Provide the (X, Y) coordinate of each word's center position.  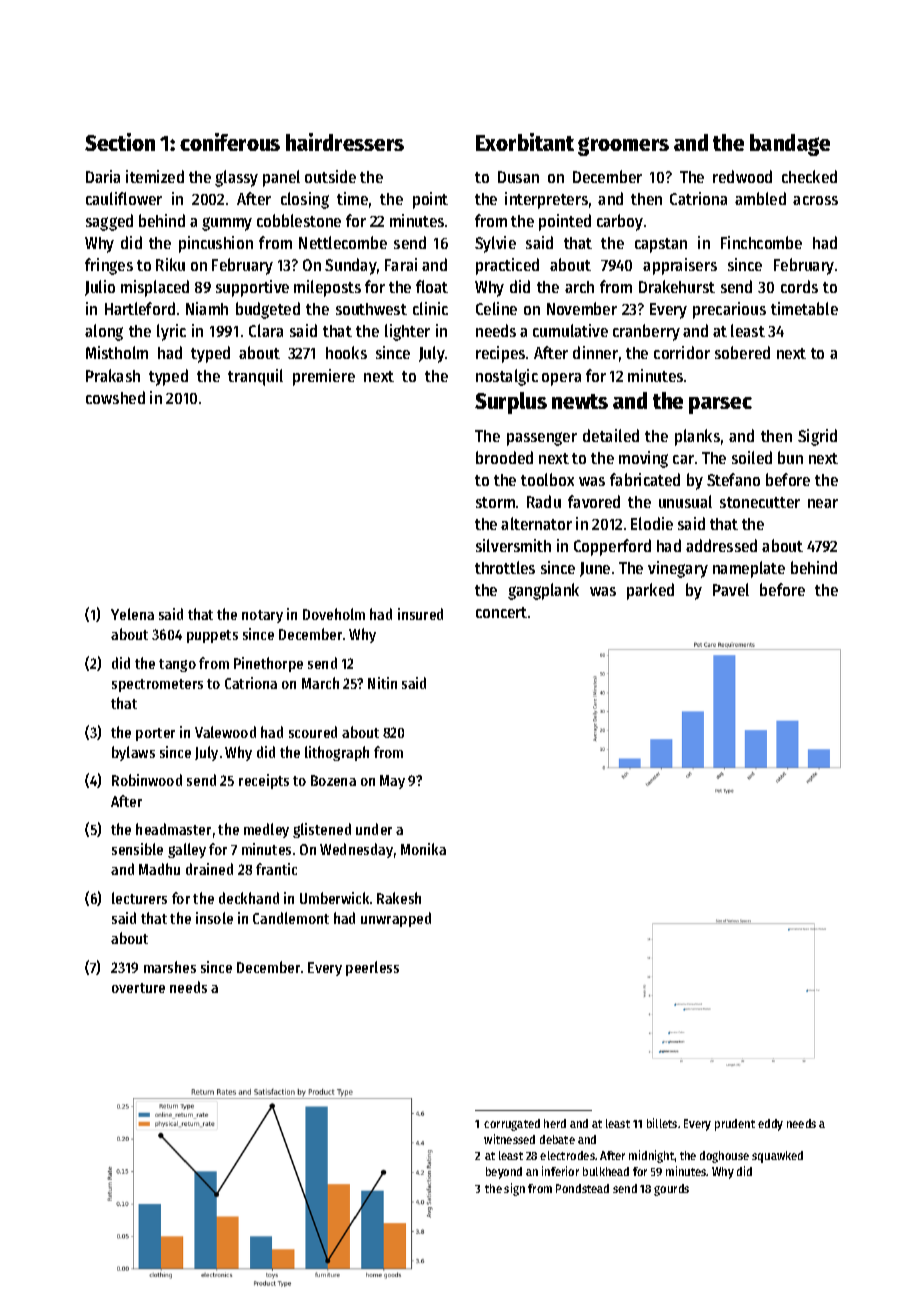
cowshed (115, 397)
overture (138, 988)
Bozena (333, 780)
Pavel (731, 589)
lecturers (139, 898)
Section (120, 142)
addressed (721, 545)
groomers (623, 146)
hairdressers (345, 142)
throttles (505, 567)
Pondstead (582, 1188)
